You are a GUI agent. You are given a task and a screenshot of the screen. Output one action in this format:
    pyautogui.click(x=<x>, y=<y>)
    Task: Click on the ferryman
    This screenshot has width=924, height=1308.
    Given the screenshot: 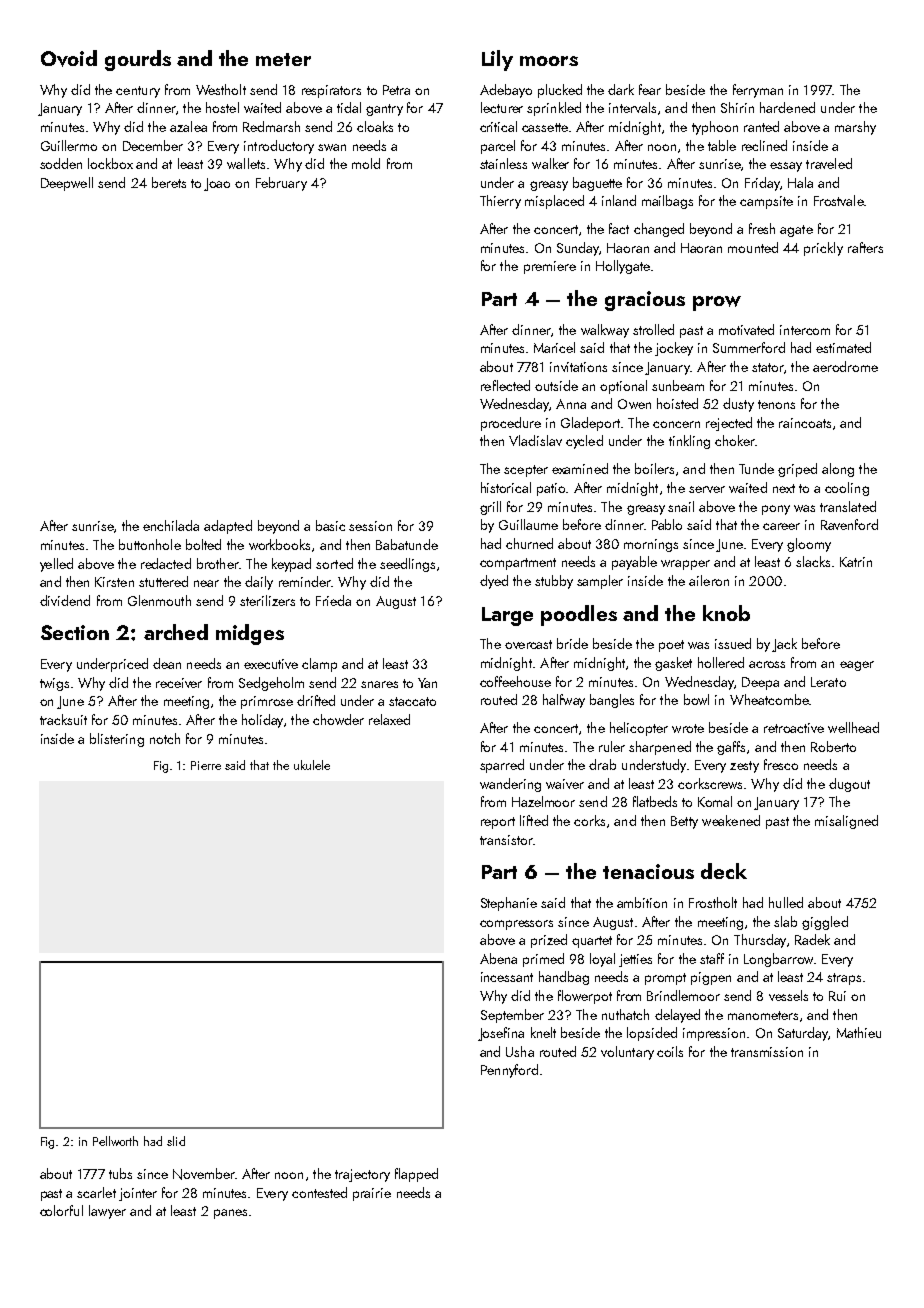 What is the action you would take?
    pyautogui.click(x=758, y=91)
